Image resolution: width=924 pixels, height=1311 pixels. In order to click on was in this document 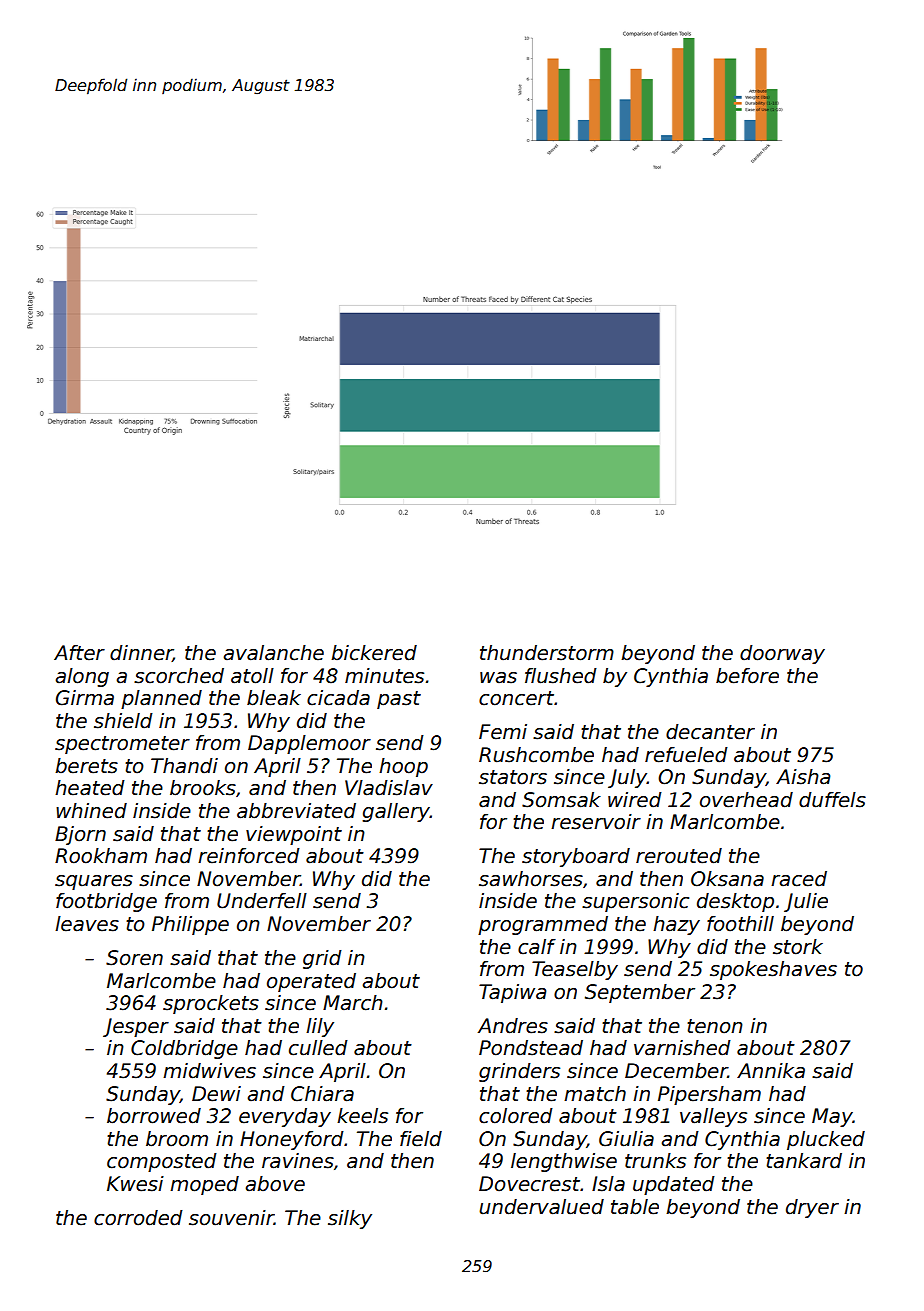, I will do `click(498, 678)`.
